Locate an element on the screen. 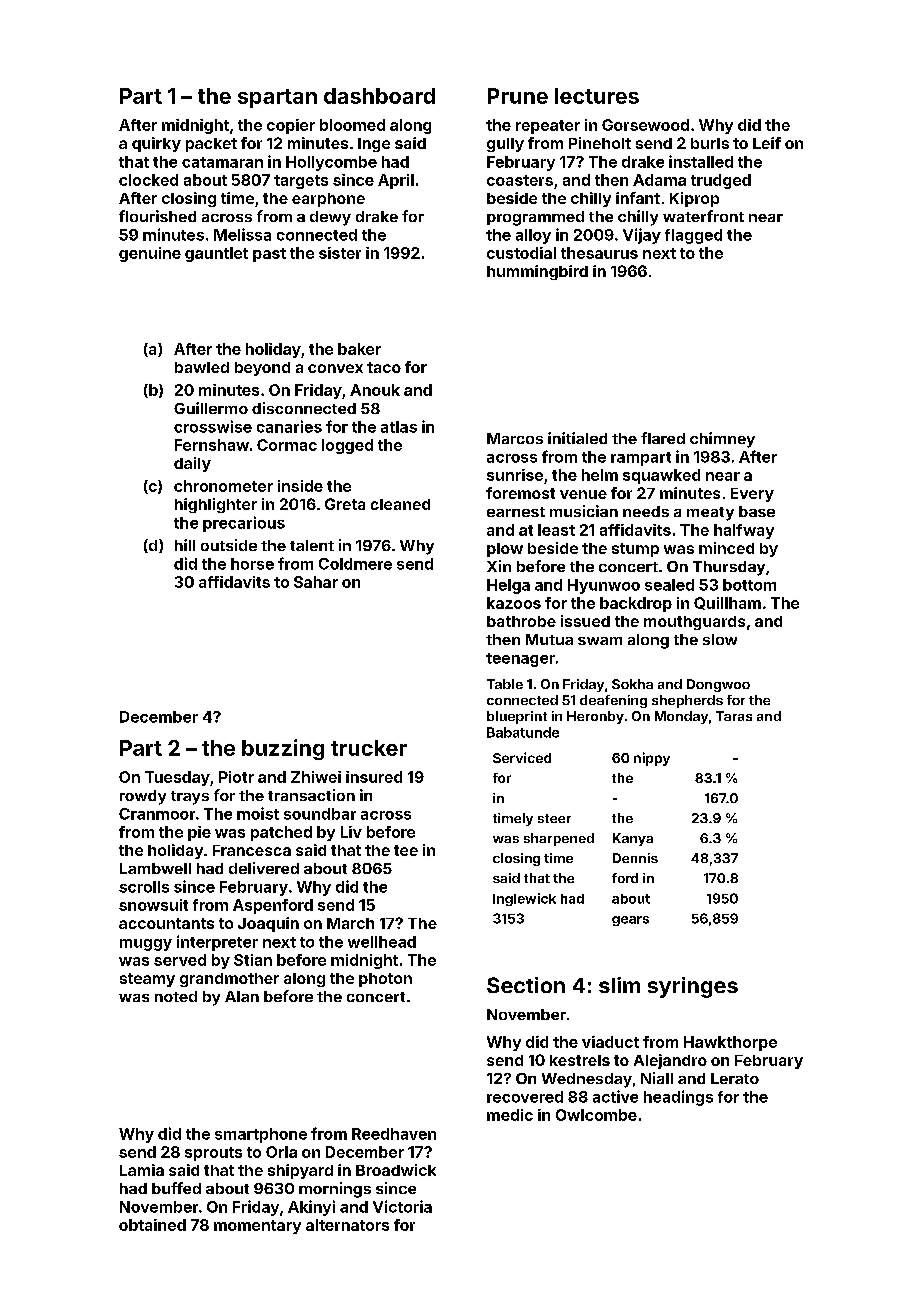 The image size is (924, 1314). mouthguards is located at coordinates (694, 623).
